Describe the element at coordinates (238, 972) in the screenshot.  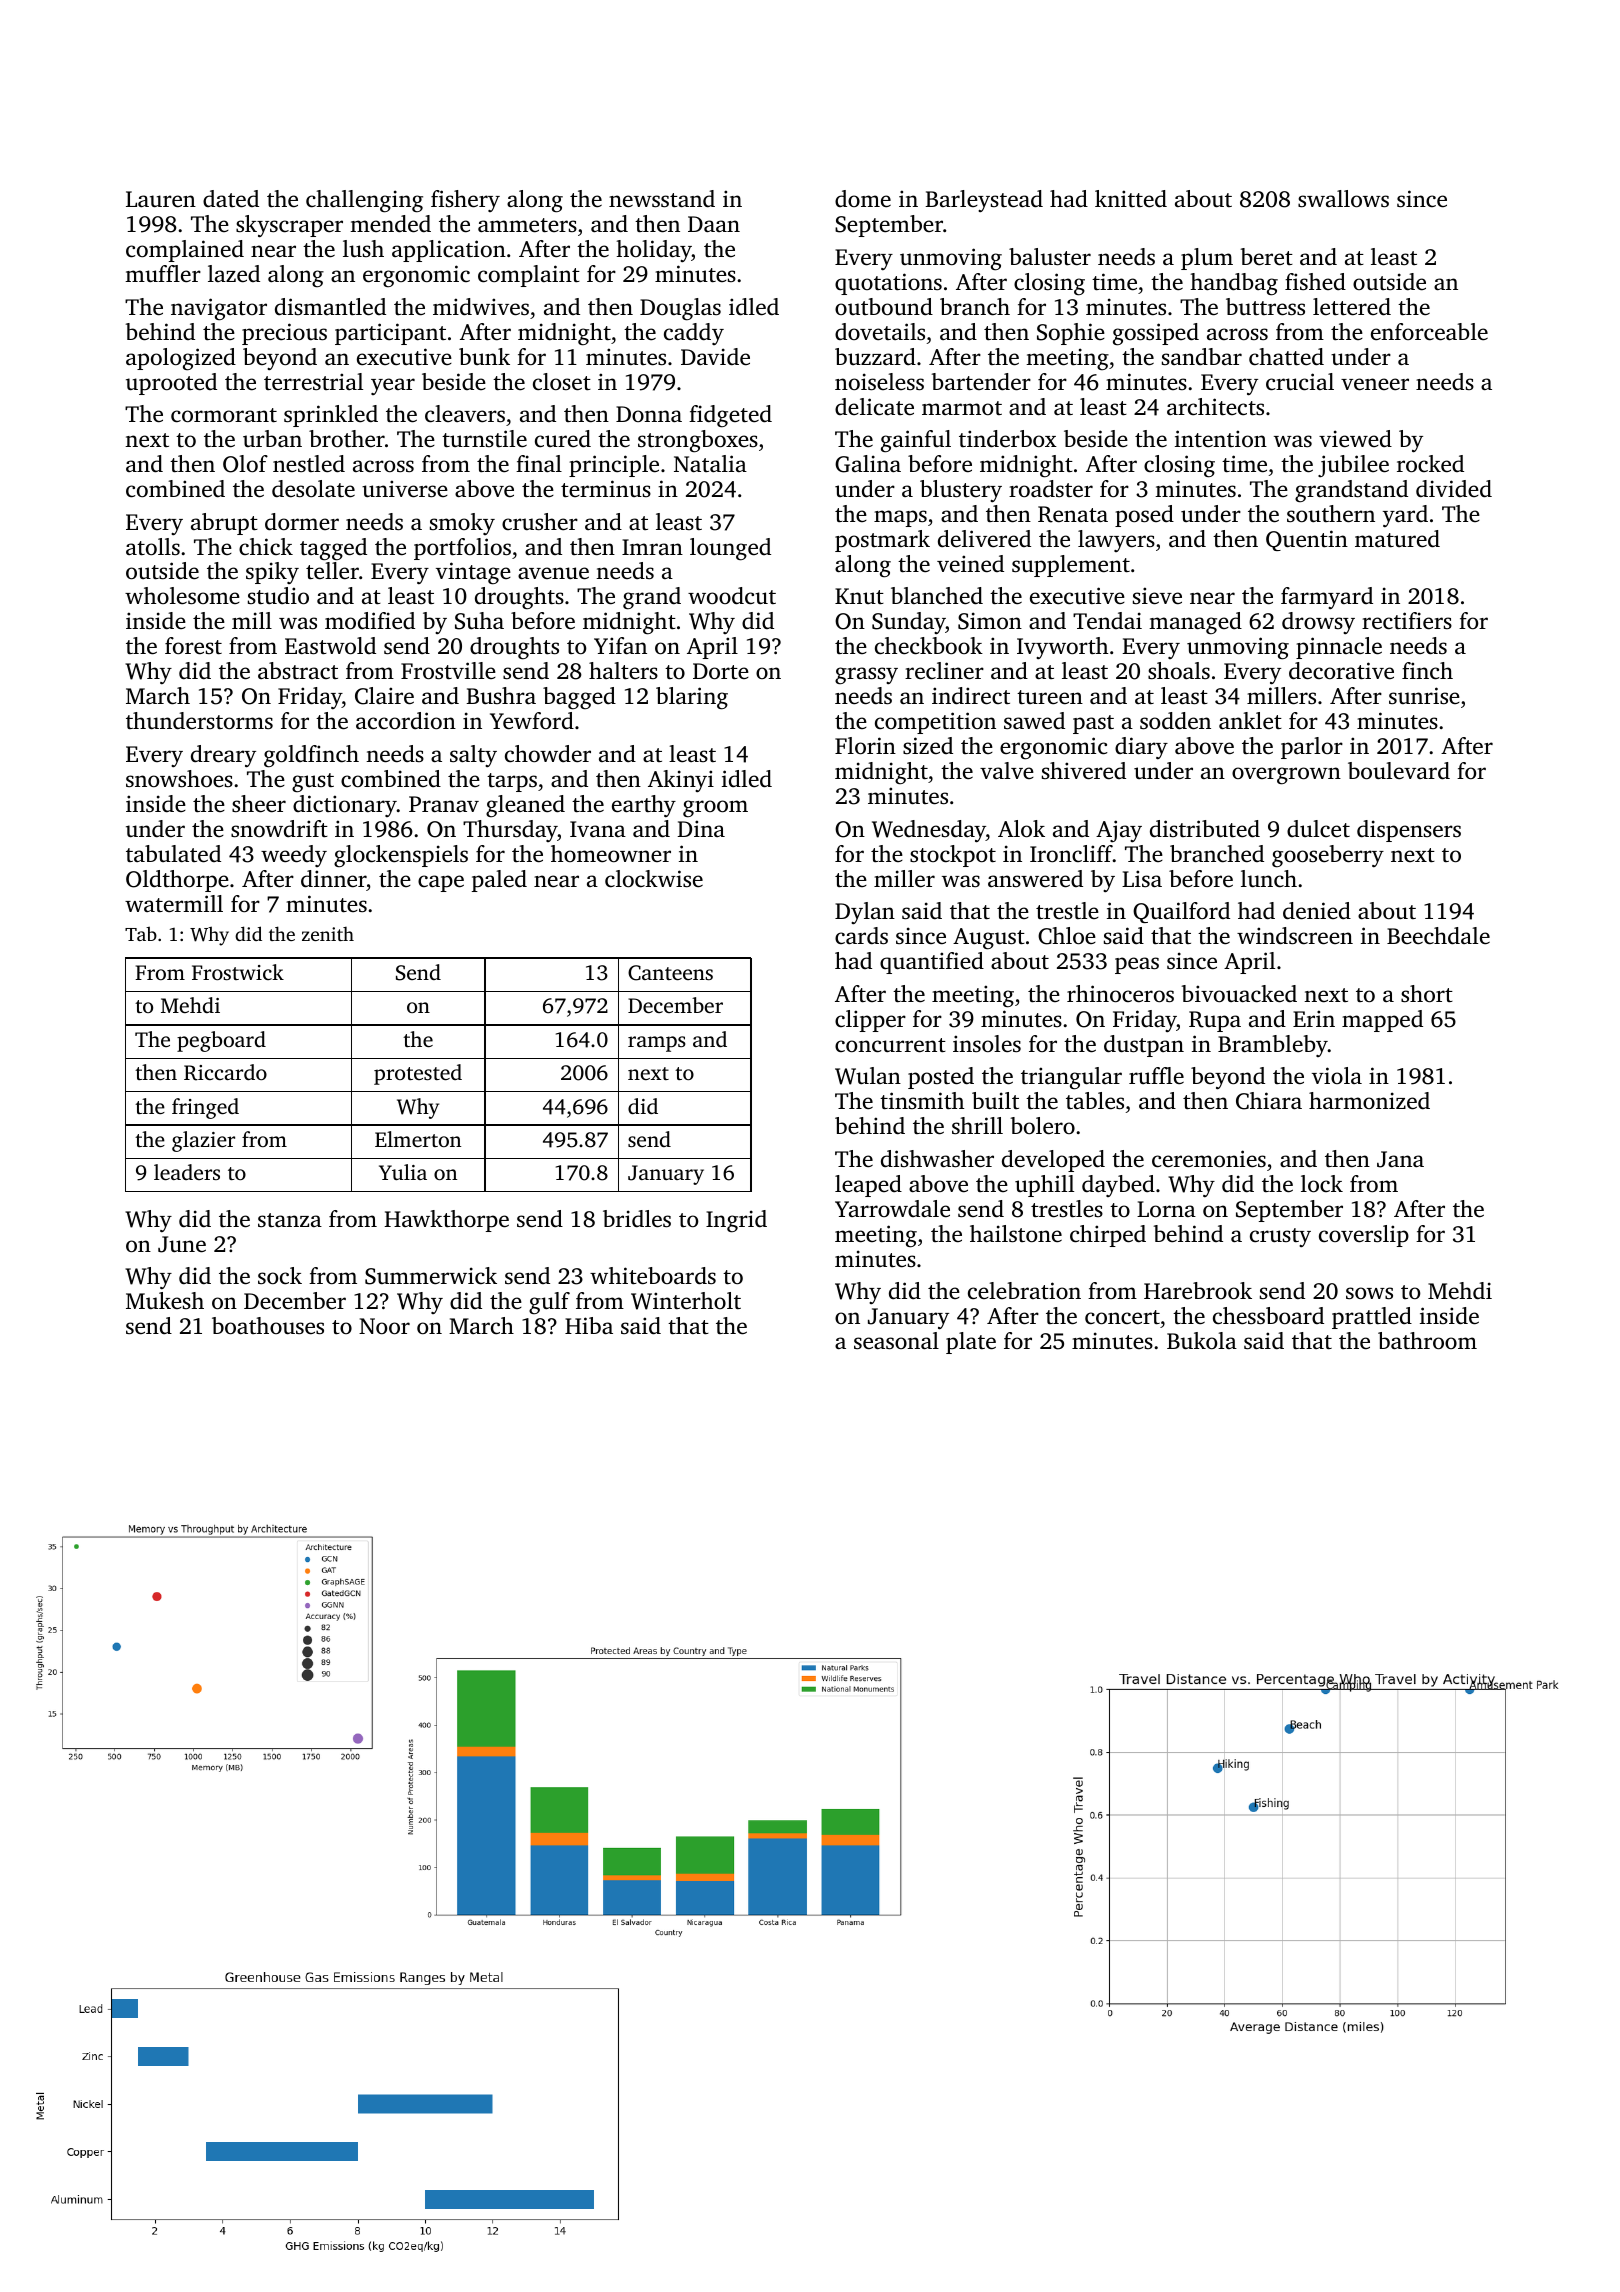
I see `Frostwick` at that location.
